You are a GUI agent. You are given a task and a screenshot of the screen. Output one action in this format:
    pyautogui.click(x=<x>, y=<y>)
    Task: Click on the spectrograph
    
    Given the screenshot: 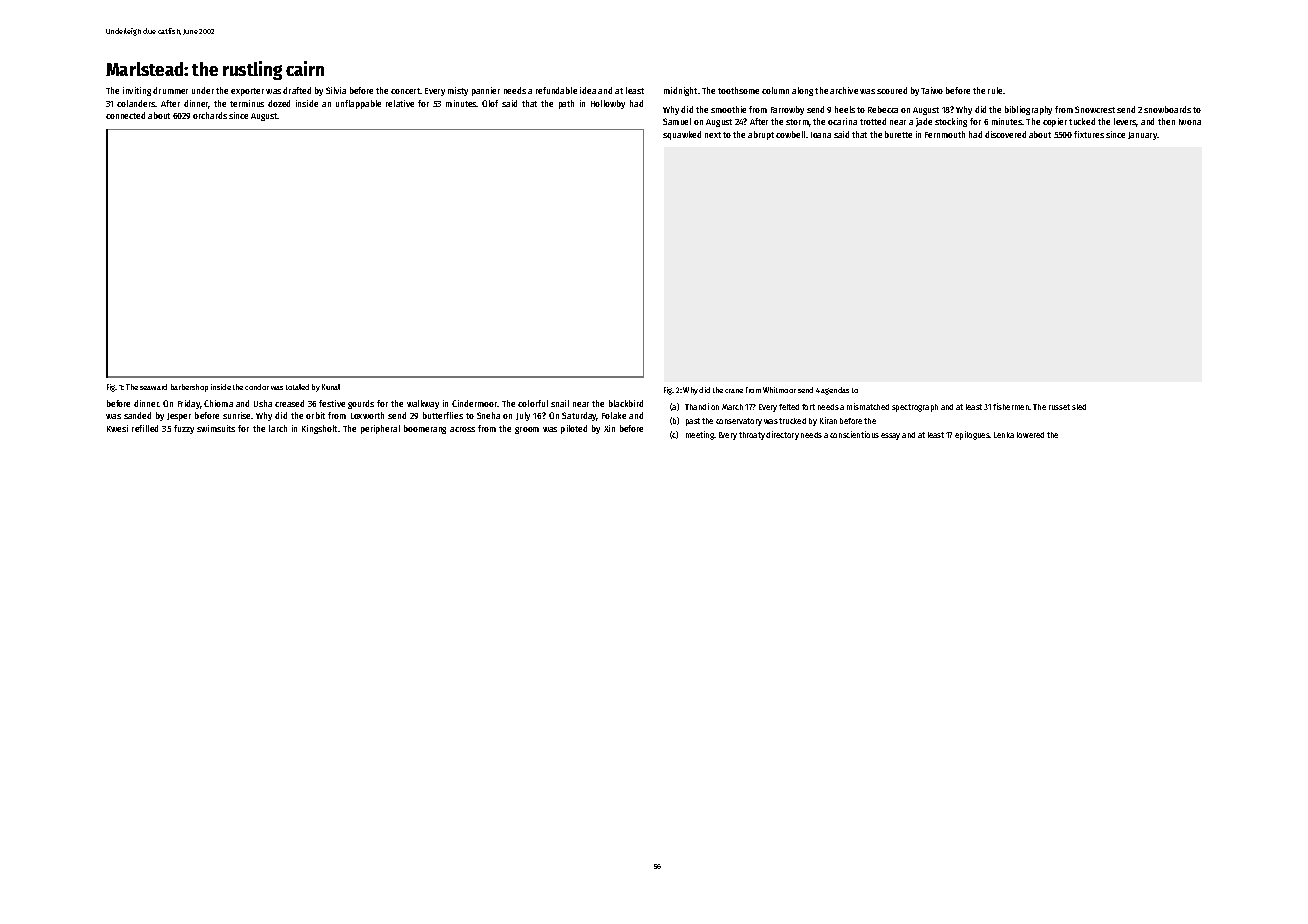 What is the action you would take?
    pyautogui.click(x=915, y=408)
